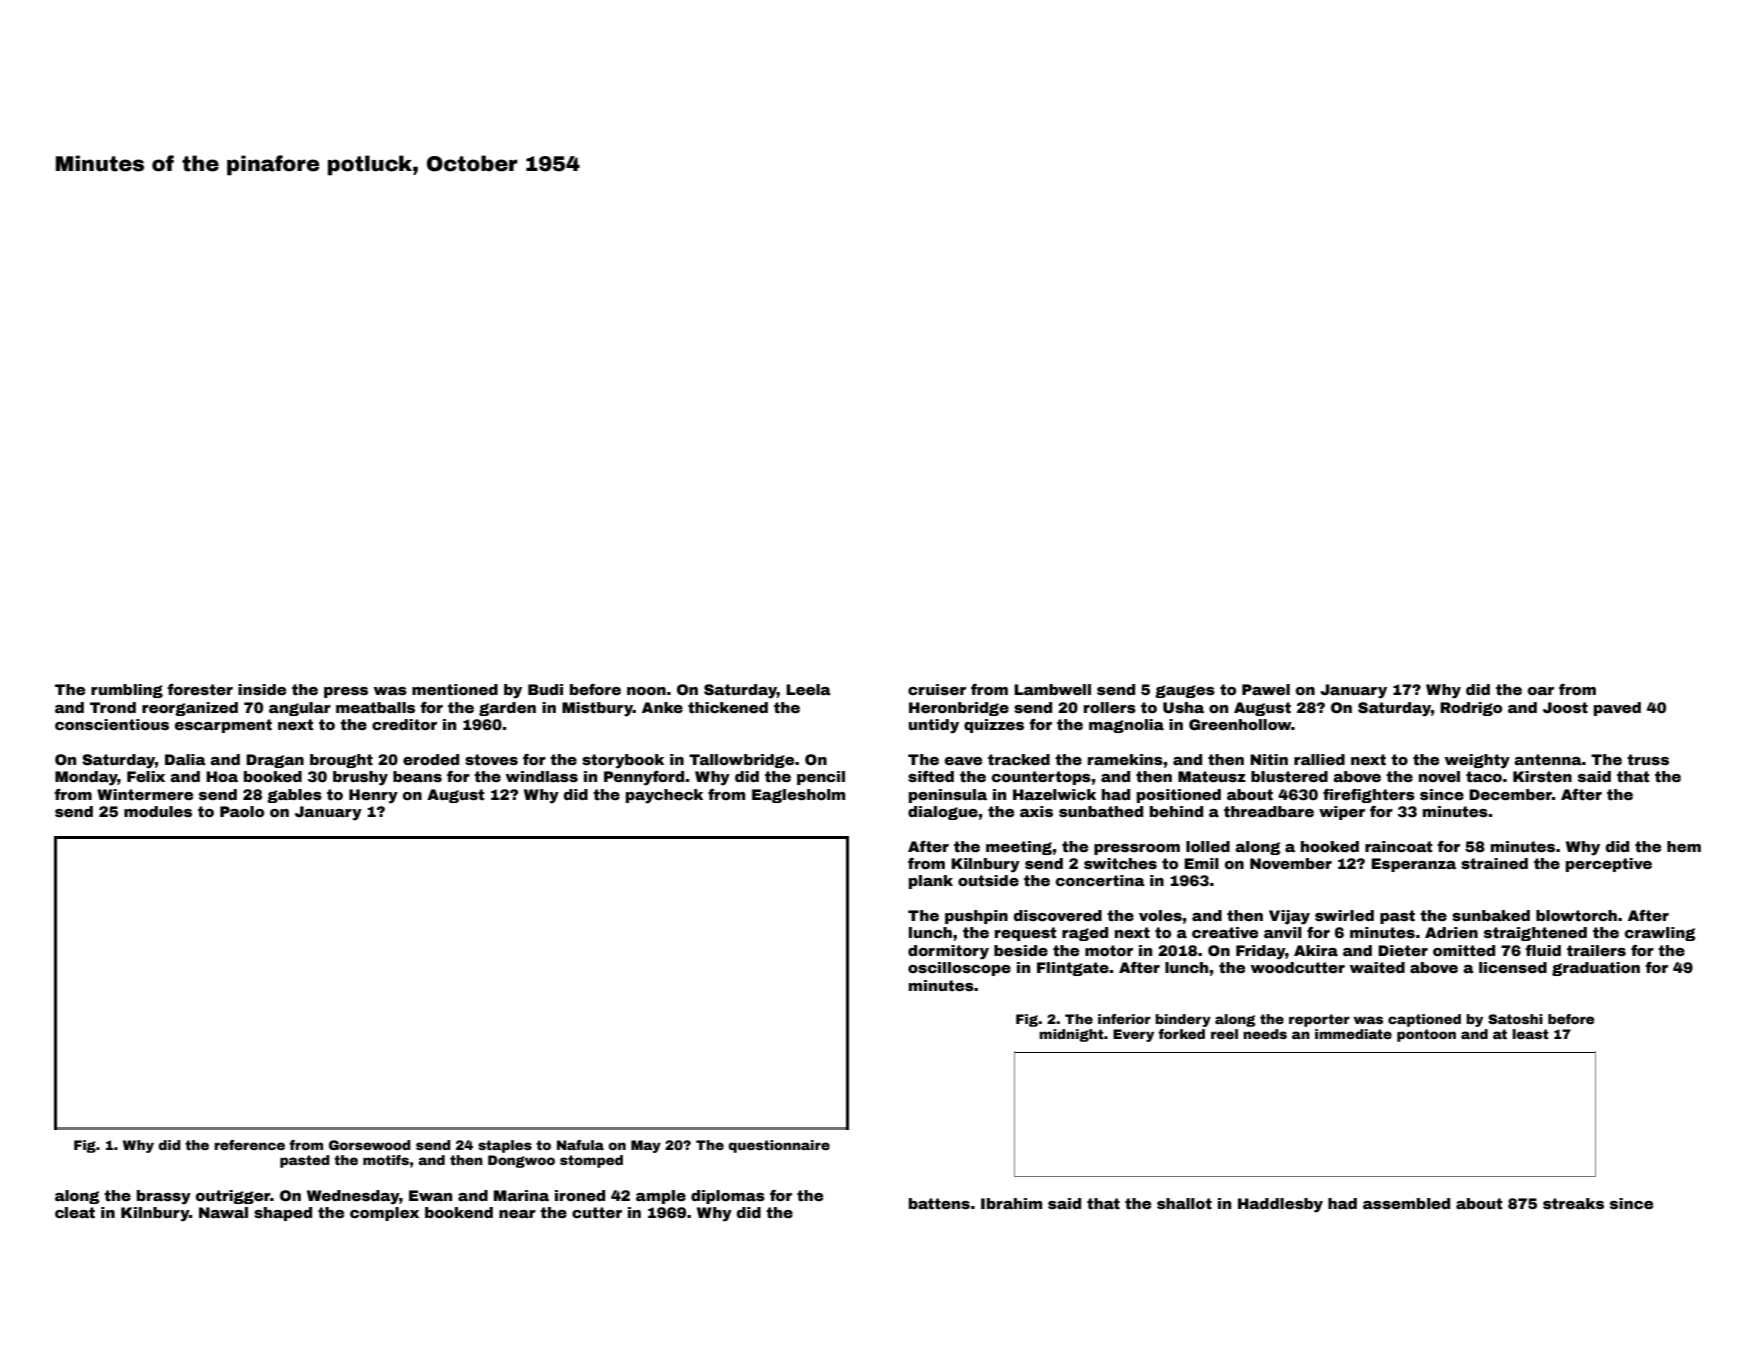  I want to click on hem, so click(1684, 846).
